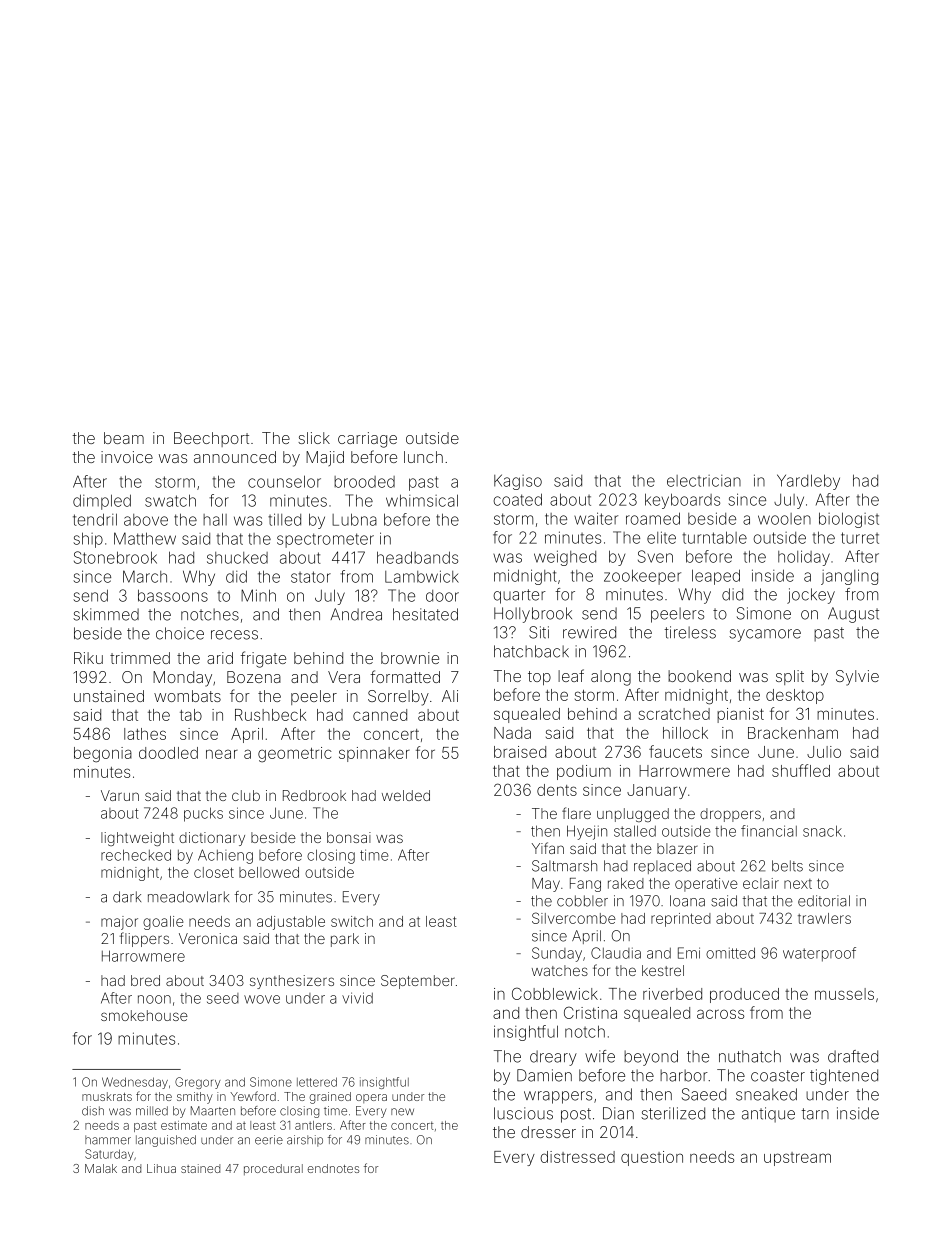 The image size is (952, 1233). I want to click on switch, so click(352, 921).
